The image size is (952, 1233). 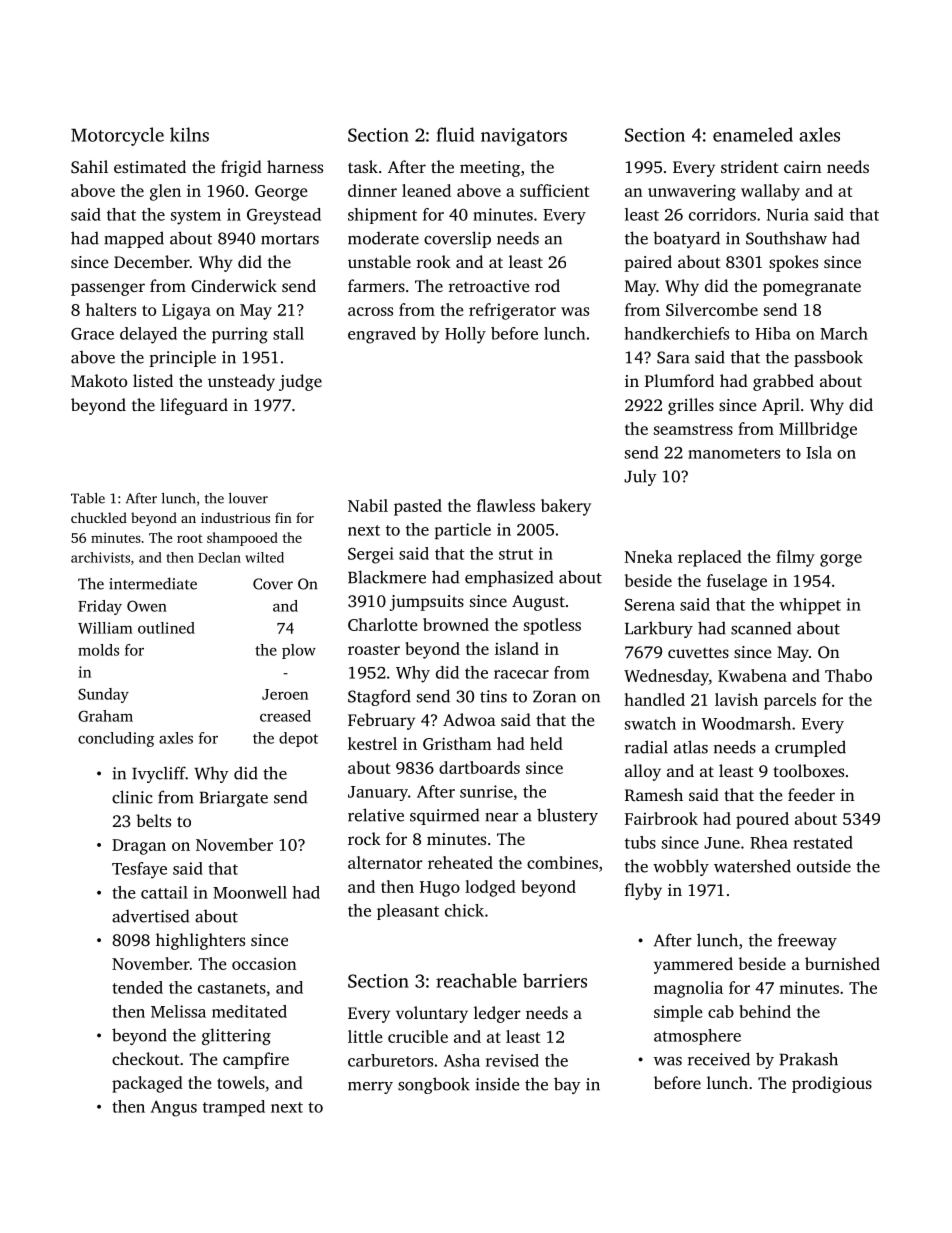 I want to click on squirmed, so click(x=444, y=816).
